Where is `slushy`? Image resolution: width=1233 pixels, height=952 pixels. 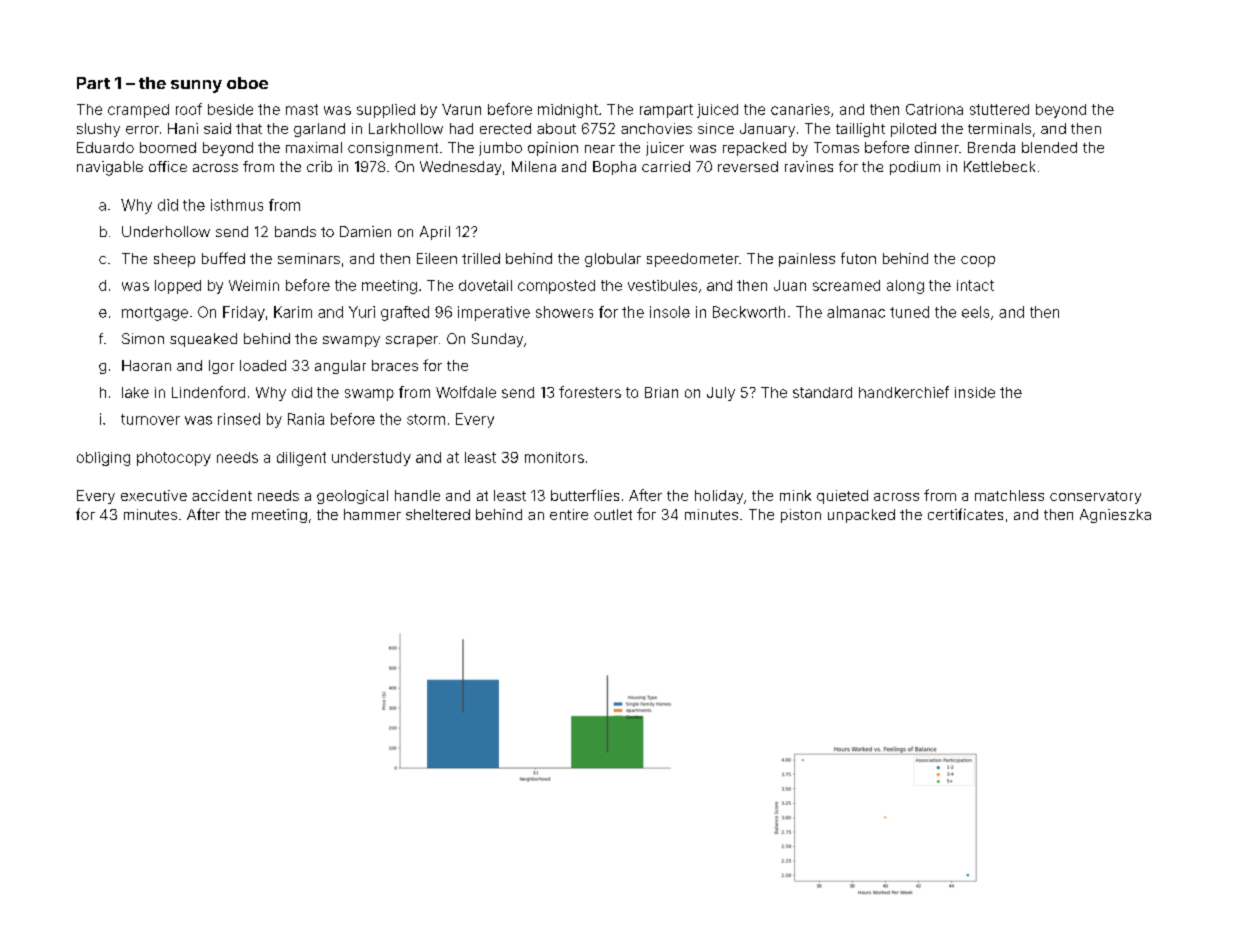
slushy is located at coordinates (98, 130).
